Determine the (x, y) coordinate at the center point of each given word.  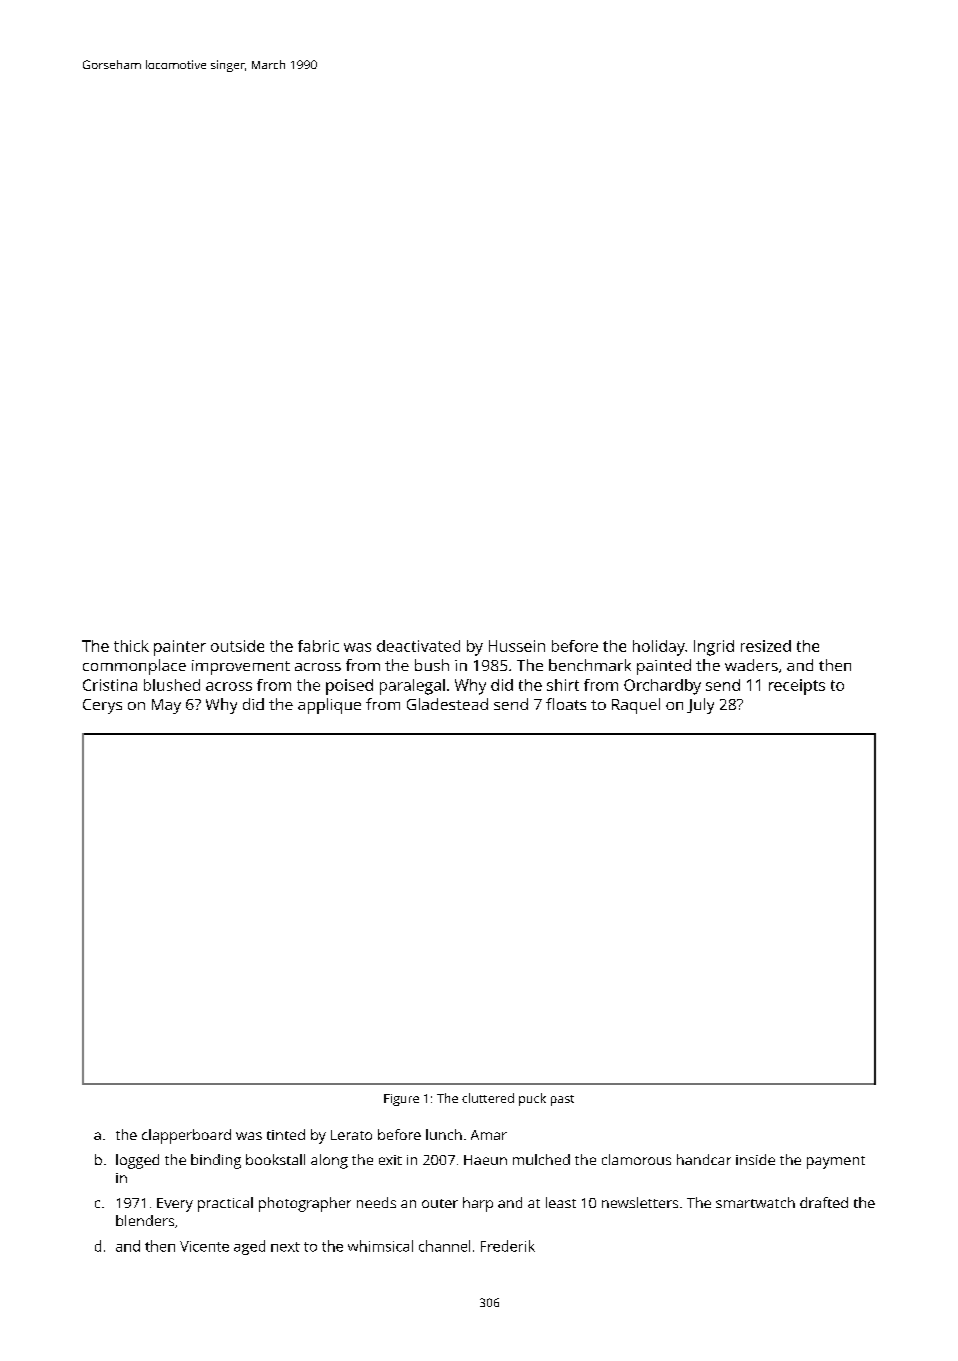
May (166, 706)
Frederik (508, 1246)
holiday (659, 648)
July (700, 706)
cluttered (488, 1098)
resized (766, 646)
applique (329, 706)
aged (249, 1247)
